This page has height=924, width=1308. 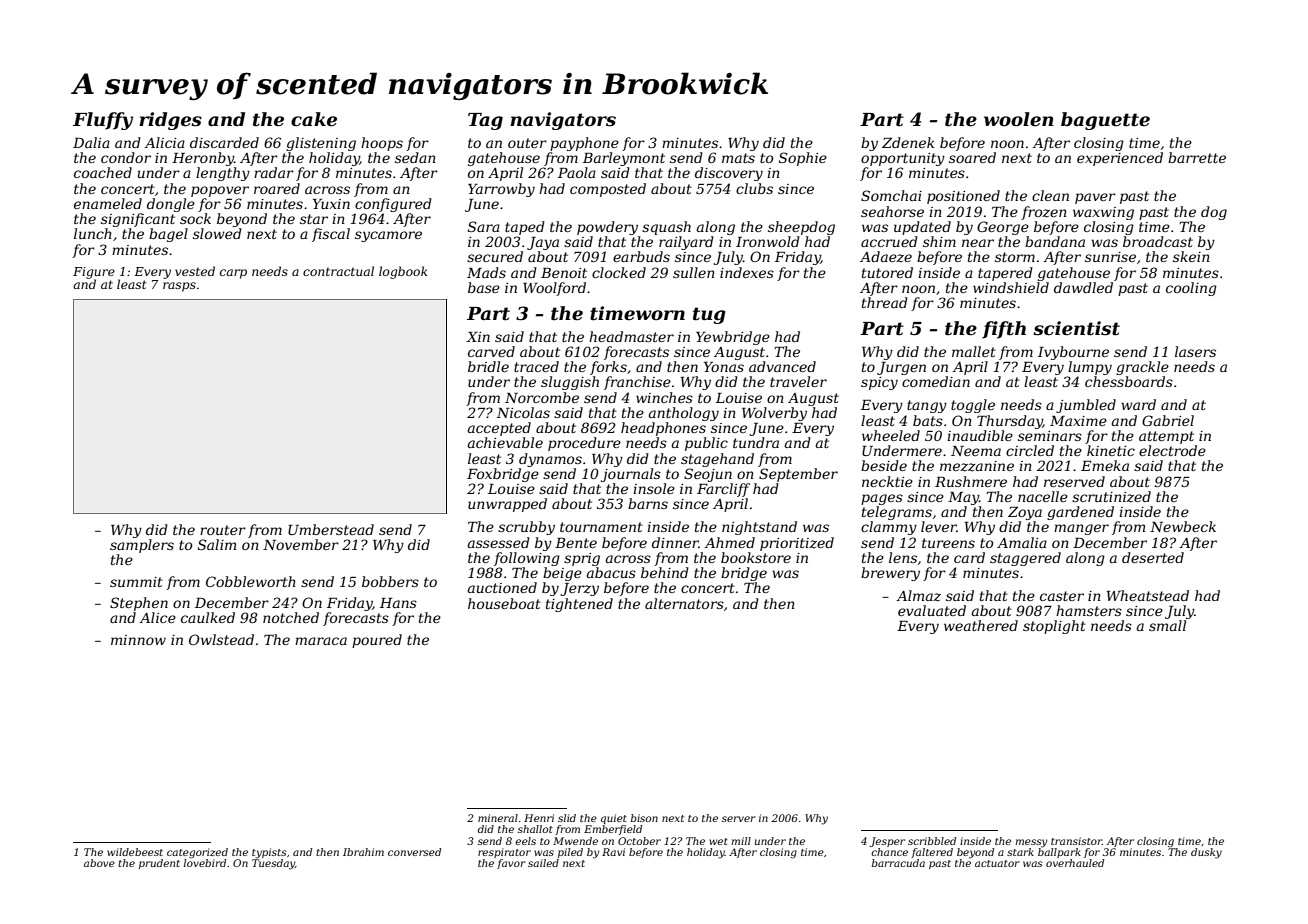 What do you see at coordinates (511, 864) in the page?
I see `favor` at bounding box center [511, 864].
